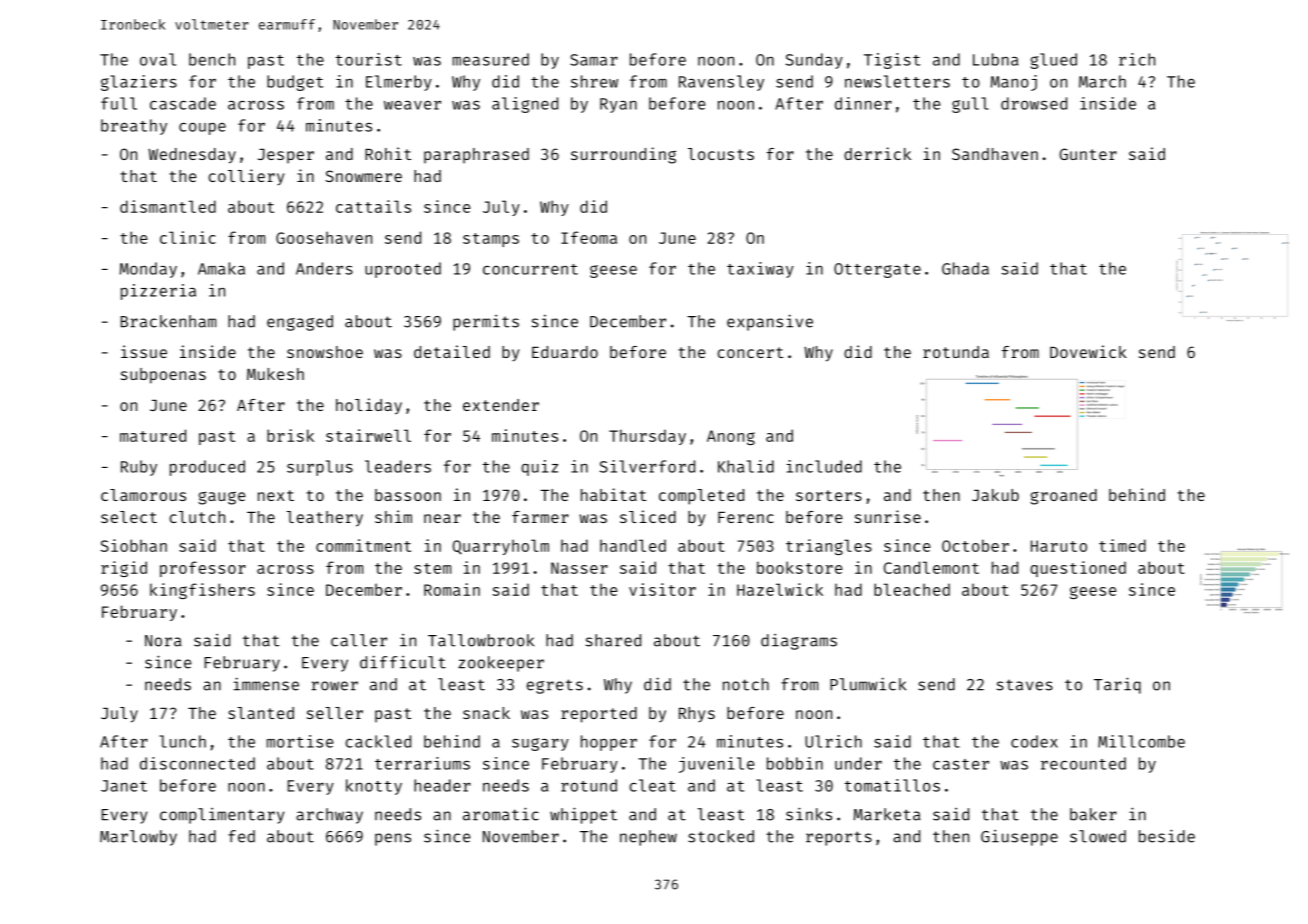  I want to click on expansive, so click(770, 322).
